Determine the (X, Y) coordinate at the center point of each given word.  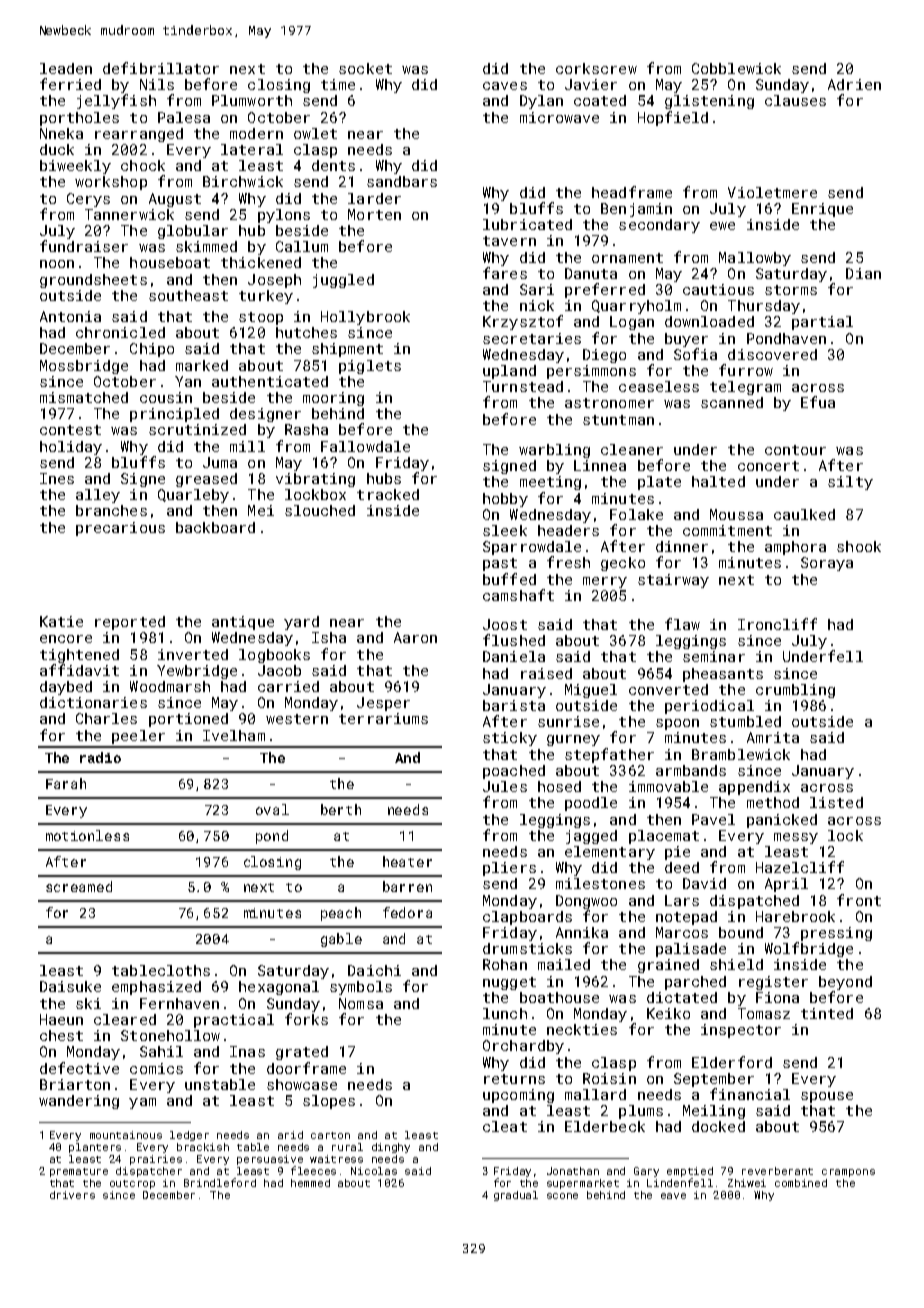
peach (341, 914)
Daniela (514, 656)
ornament (627, 258)
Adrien (854, 84)
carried (288, 686)
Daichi (374, 970)
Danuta (591, 273)
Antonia (70, 316)
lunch (505, 1013)
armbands (691, 770)
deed (682, 867)
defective (79, 1068)
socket (365, 68)
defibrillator (161, 68)
